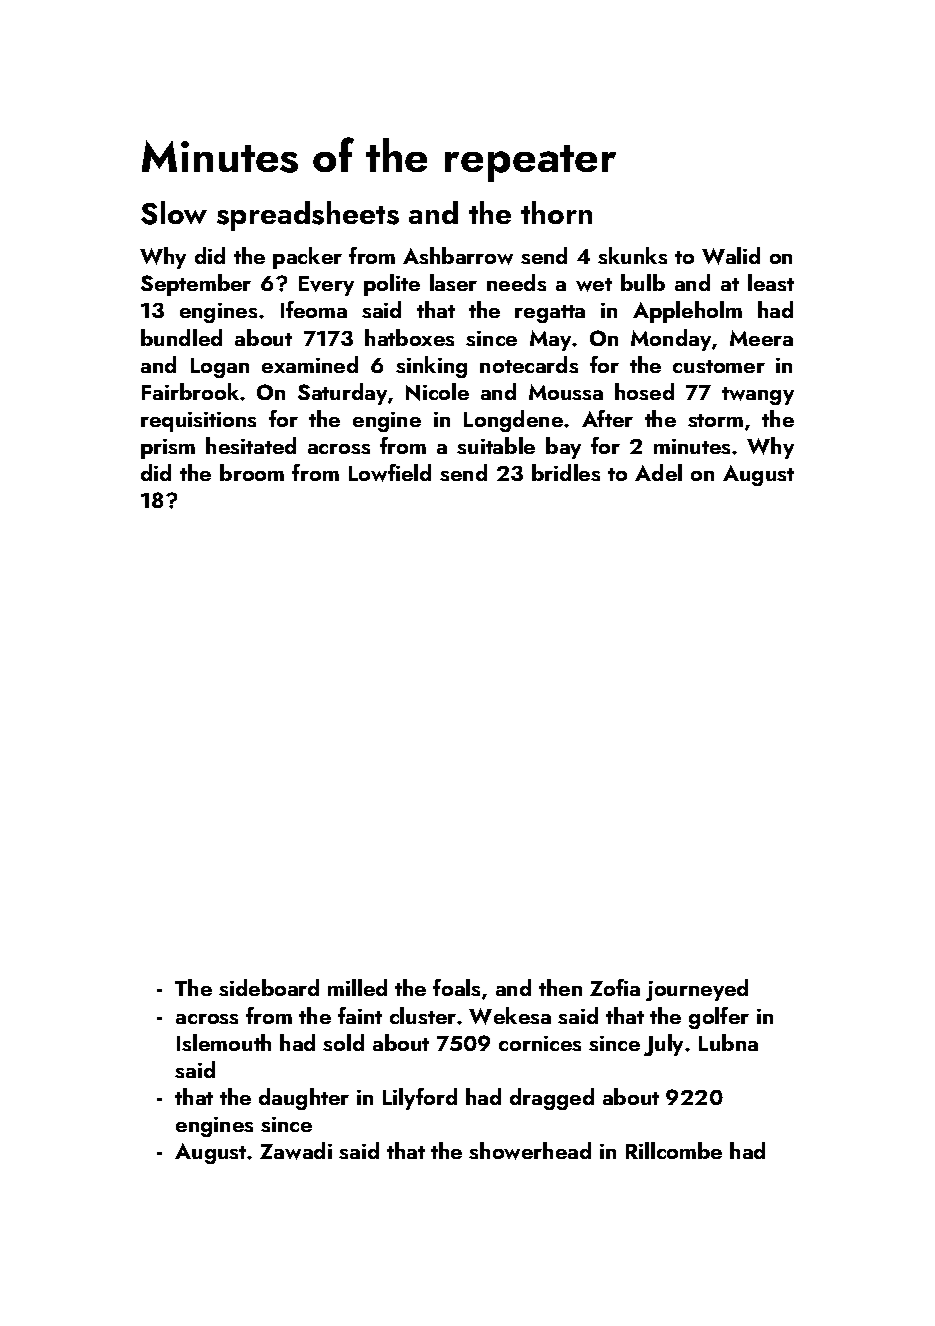 Image resolution: width=935 pixels, height=1326 pixels. Describe the element at coordinates (390, 473) in the image. I see `Lowfield` at that location.
